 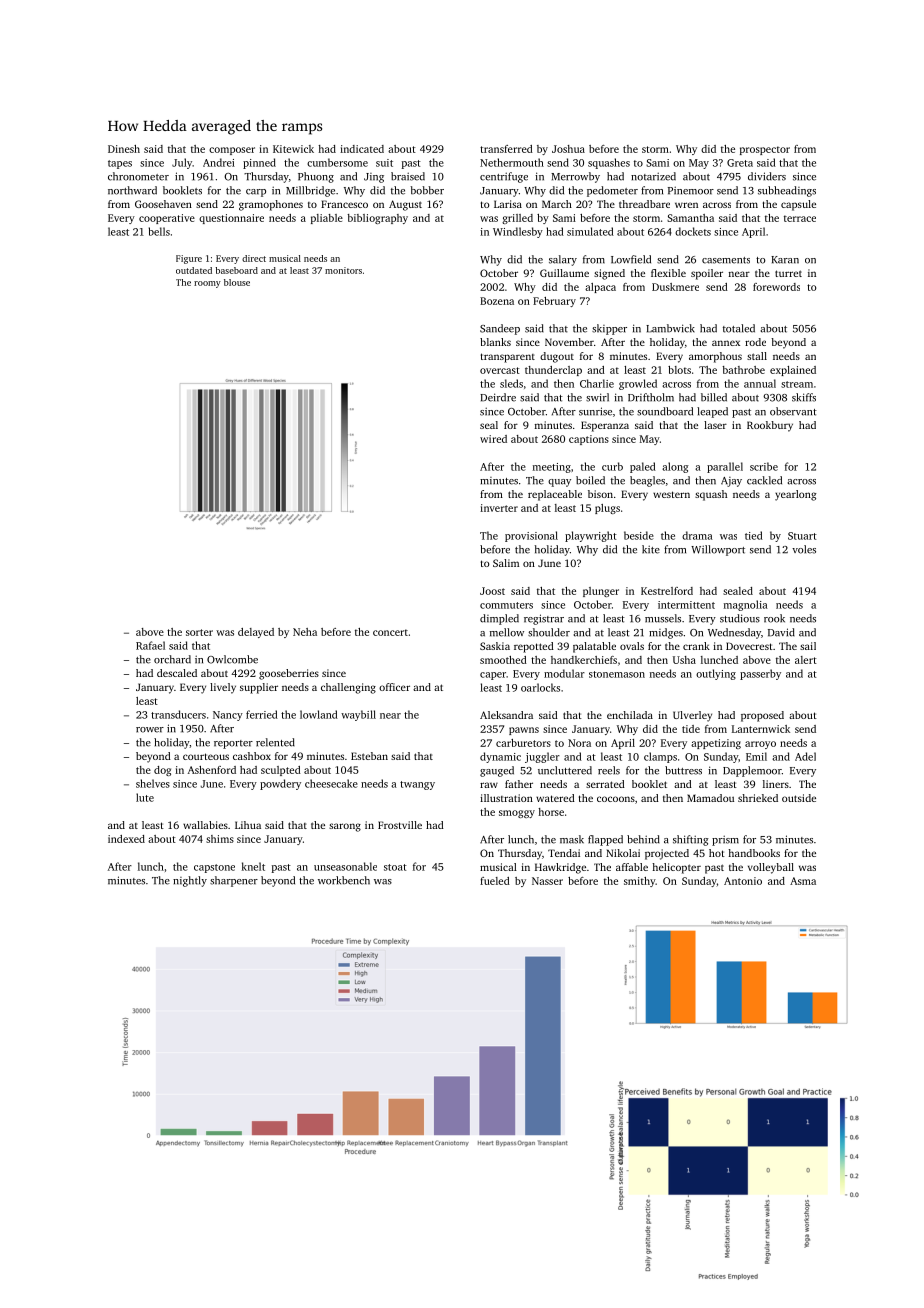 What do you see at coordinates (500, 757) in the screenshot?
I see `dynamic` at bounding box center [500, 757].
